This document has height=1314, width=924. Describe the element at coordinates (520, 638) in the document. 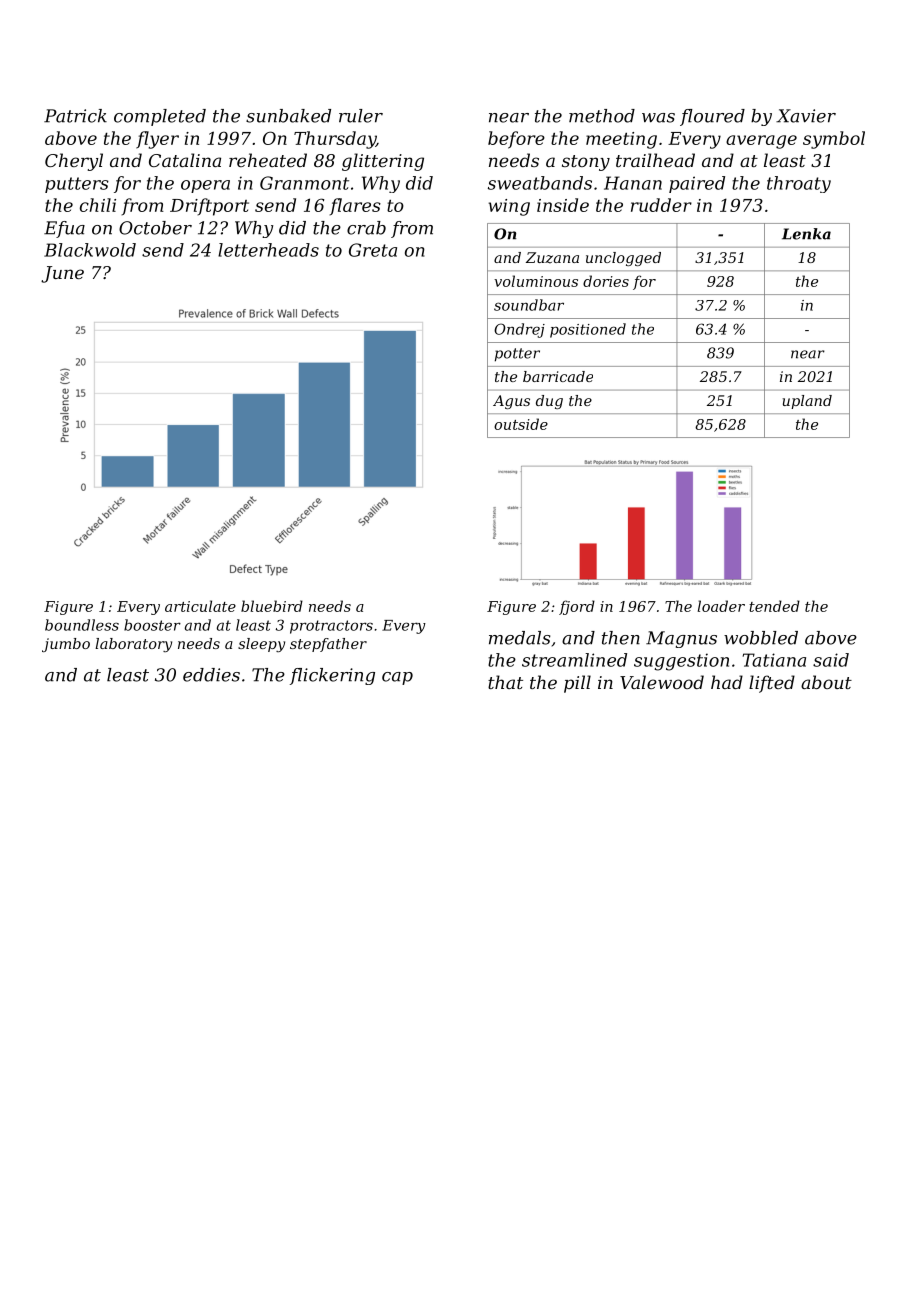

I see `medals` at that location.
